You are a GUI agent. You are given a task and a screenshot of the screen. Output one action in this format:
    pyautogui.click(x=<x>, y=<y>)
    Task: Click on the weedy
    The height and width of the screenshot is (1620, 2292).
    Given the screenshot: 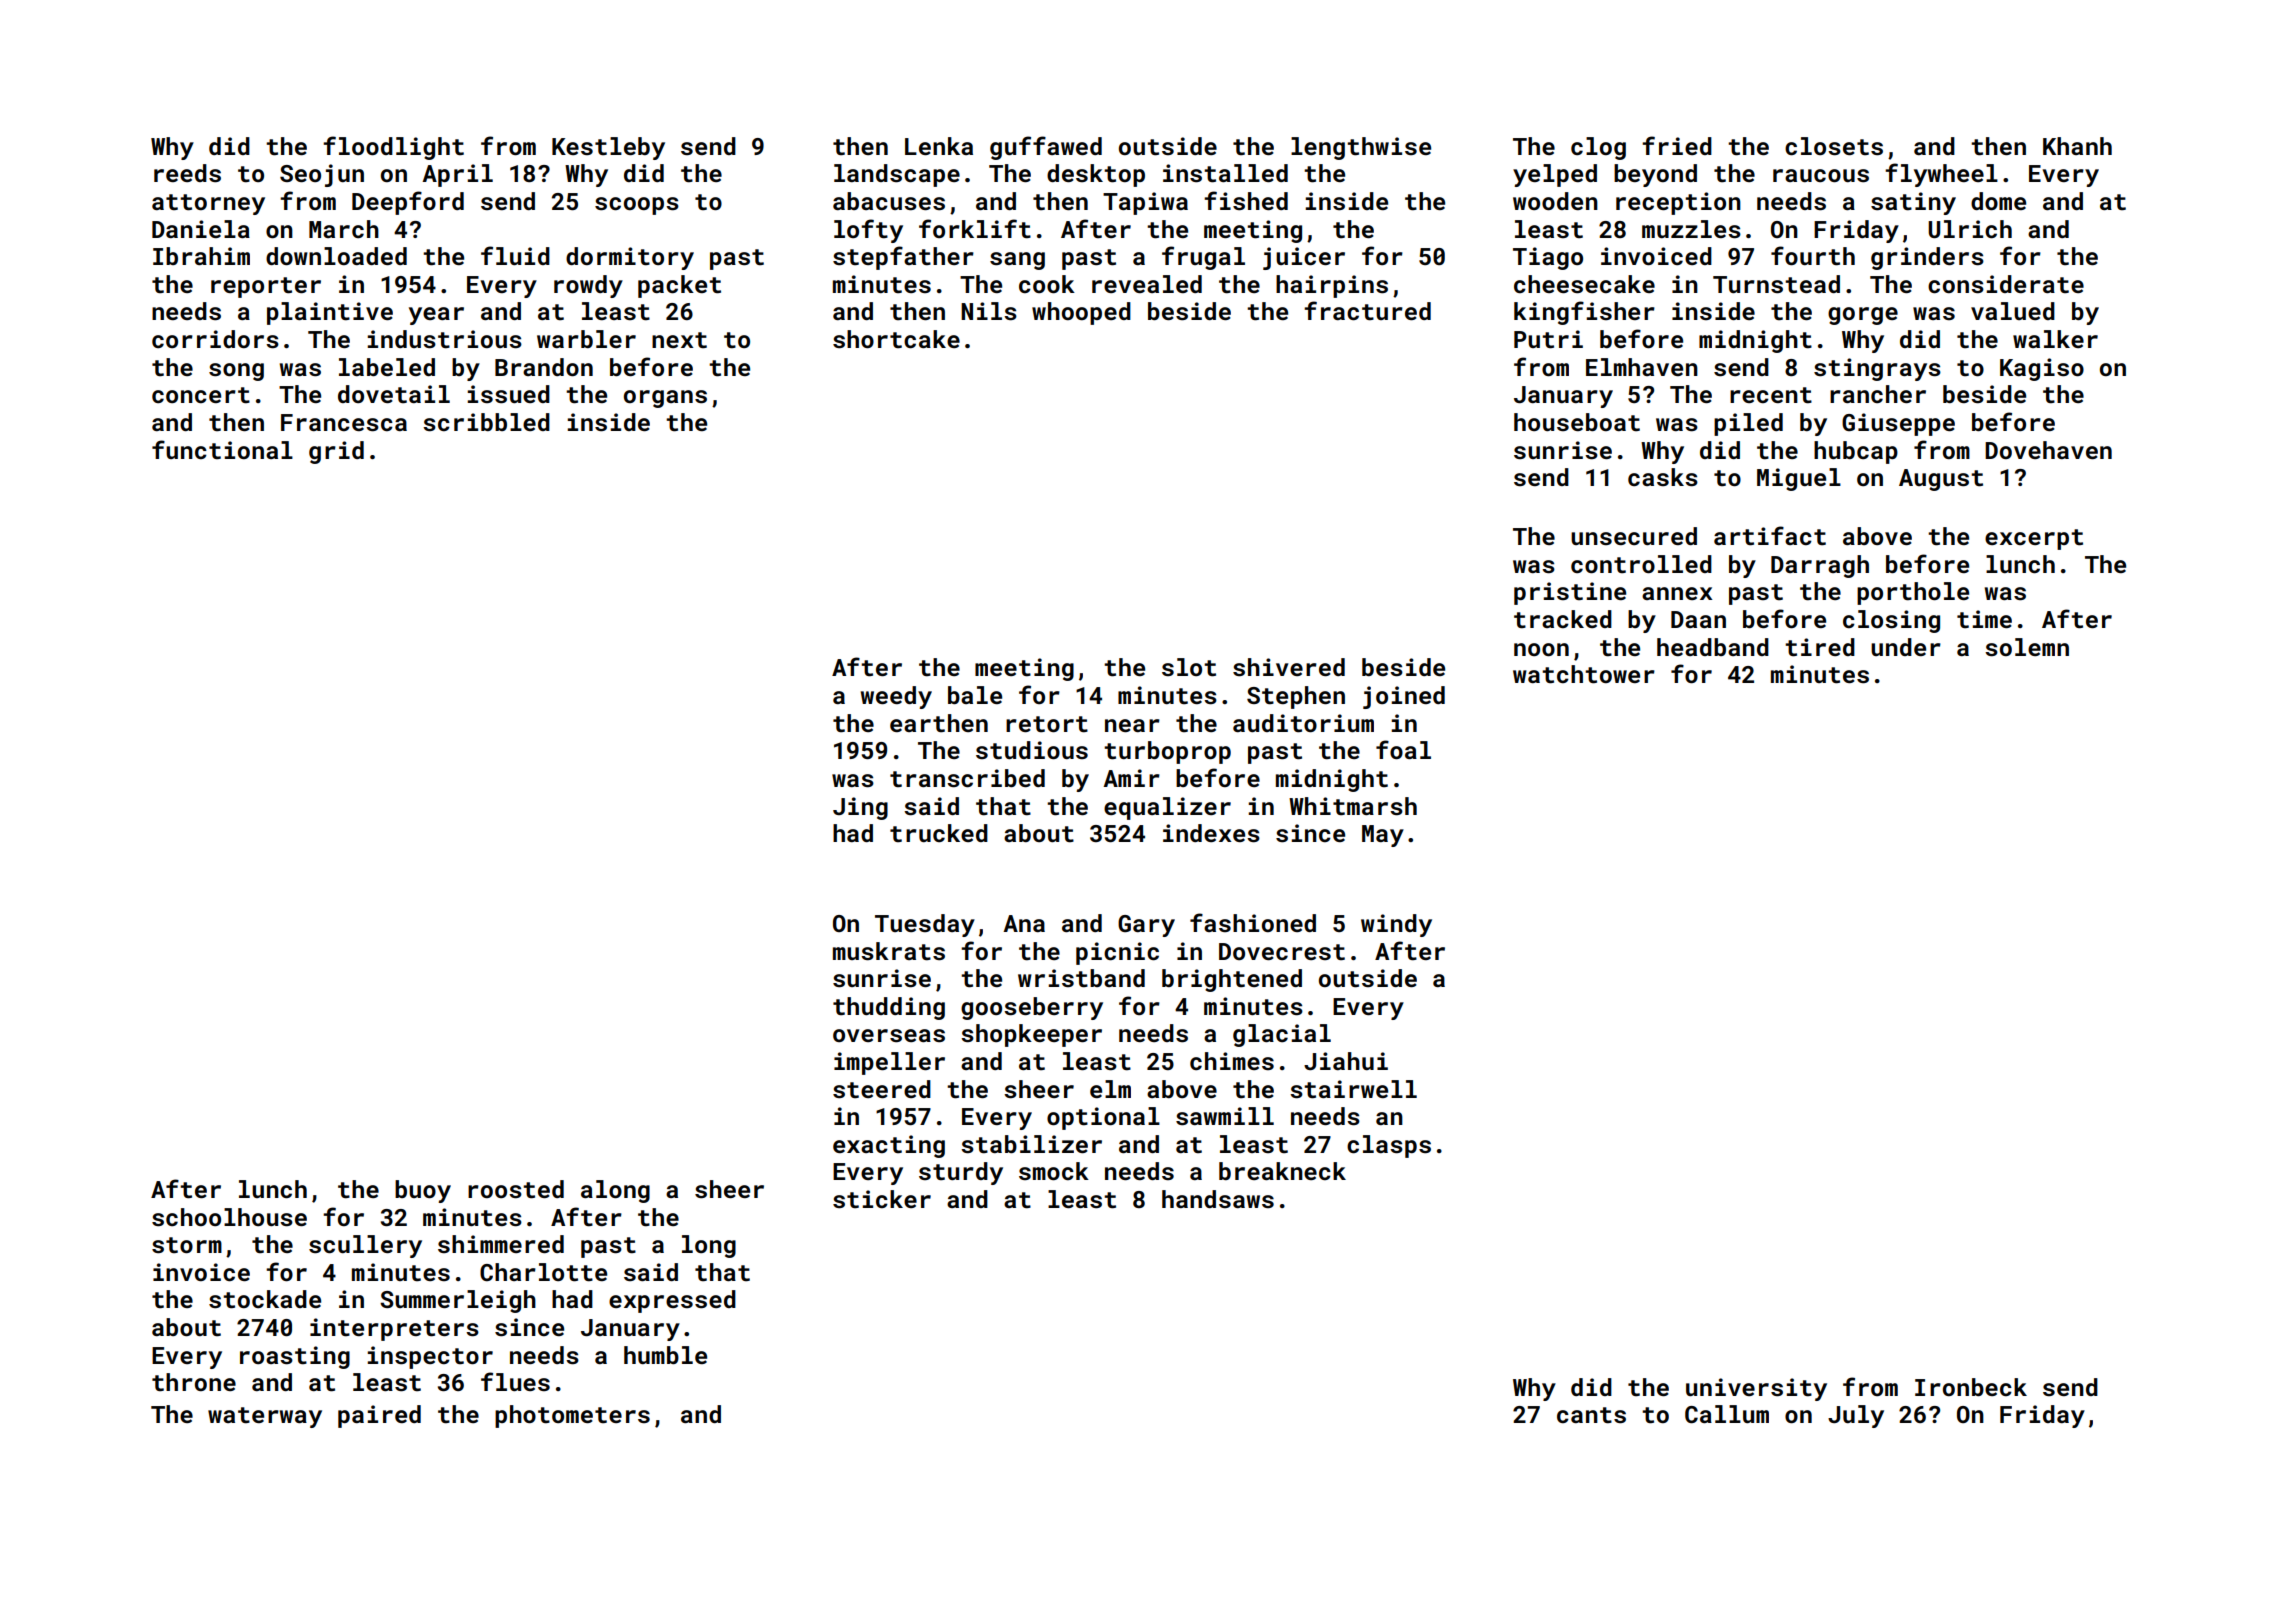 What is the action you would take?
    pyautogui.click(x=896, y=697)
